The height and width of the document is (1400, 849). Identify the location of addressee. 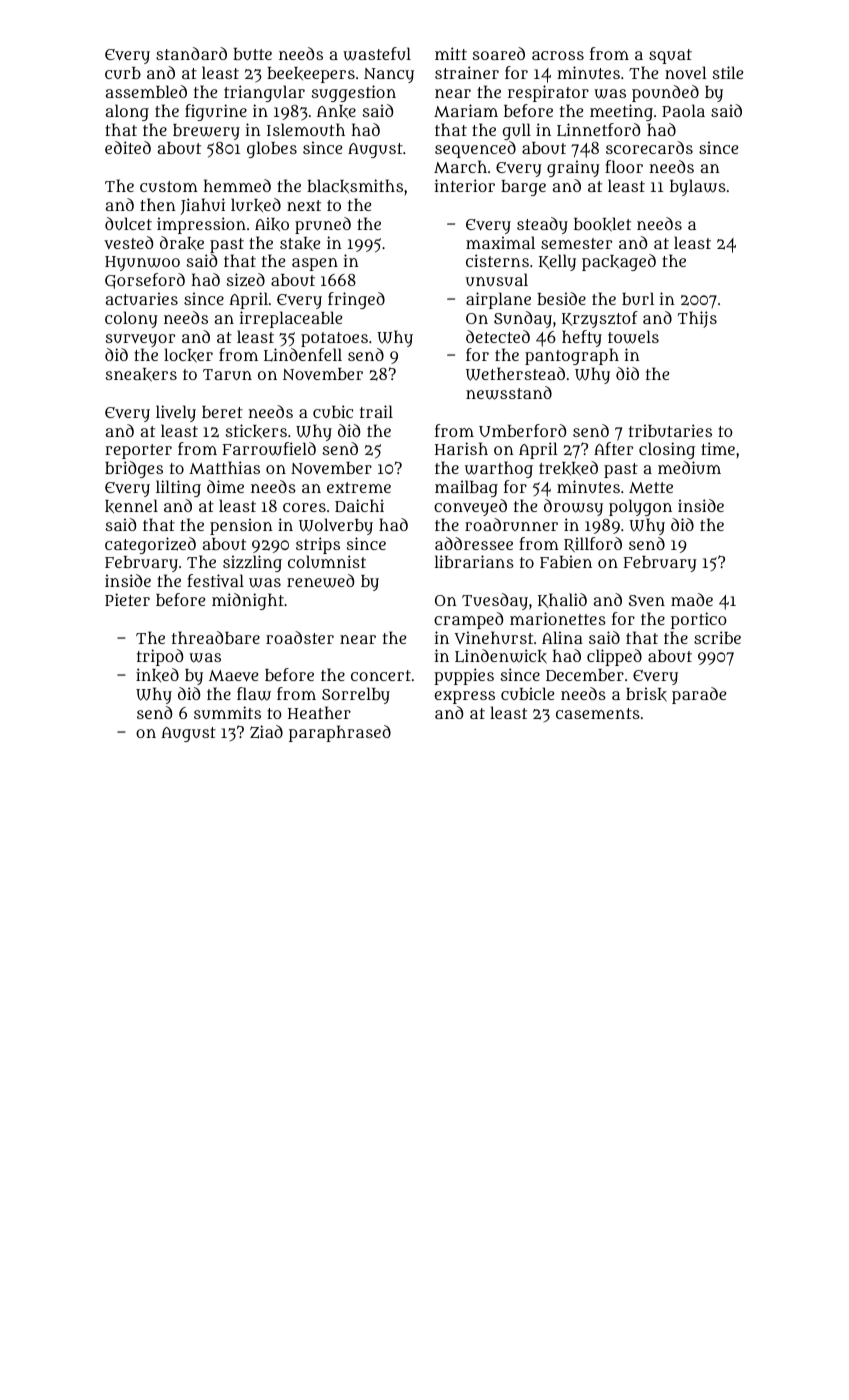
(474, 543).
